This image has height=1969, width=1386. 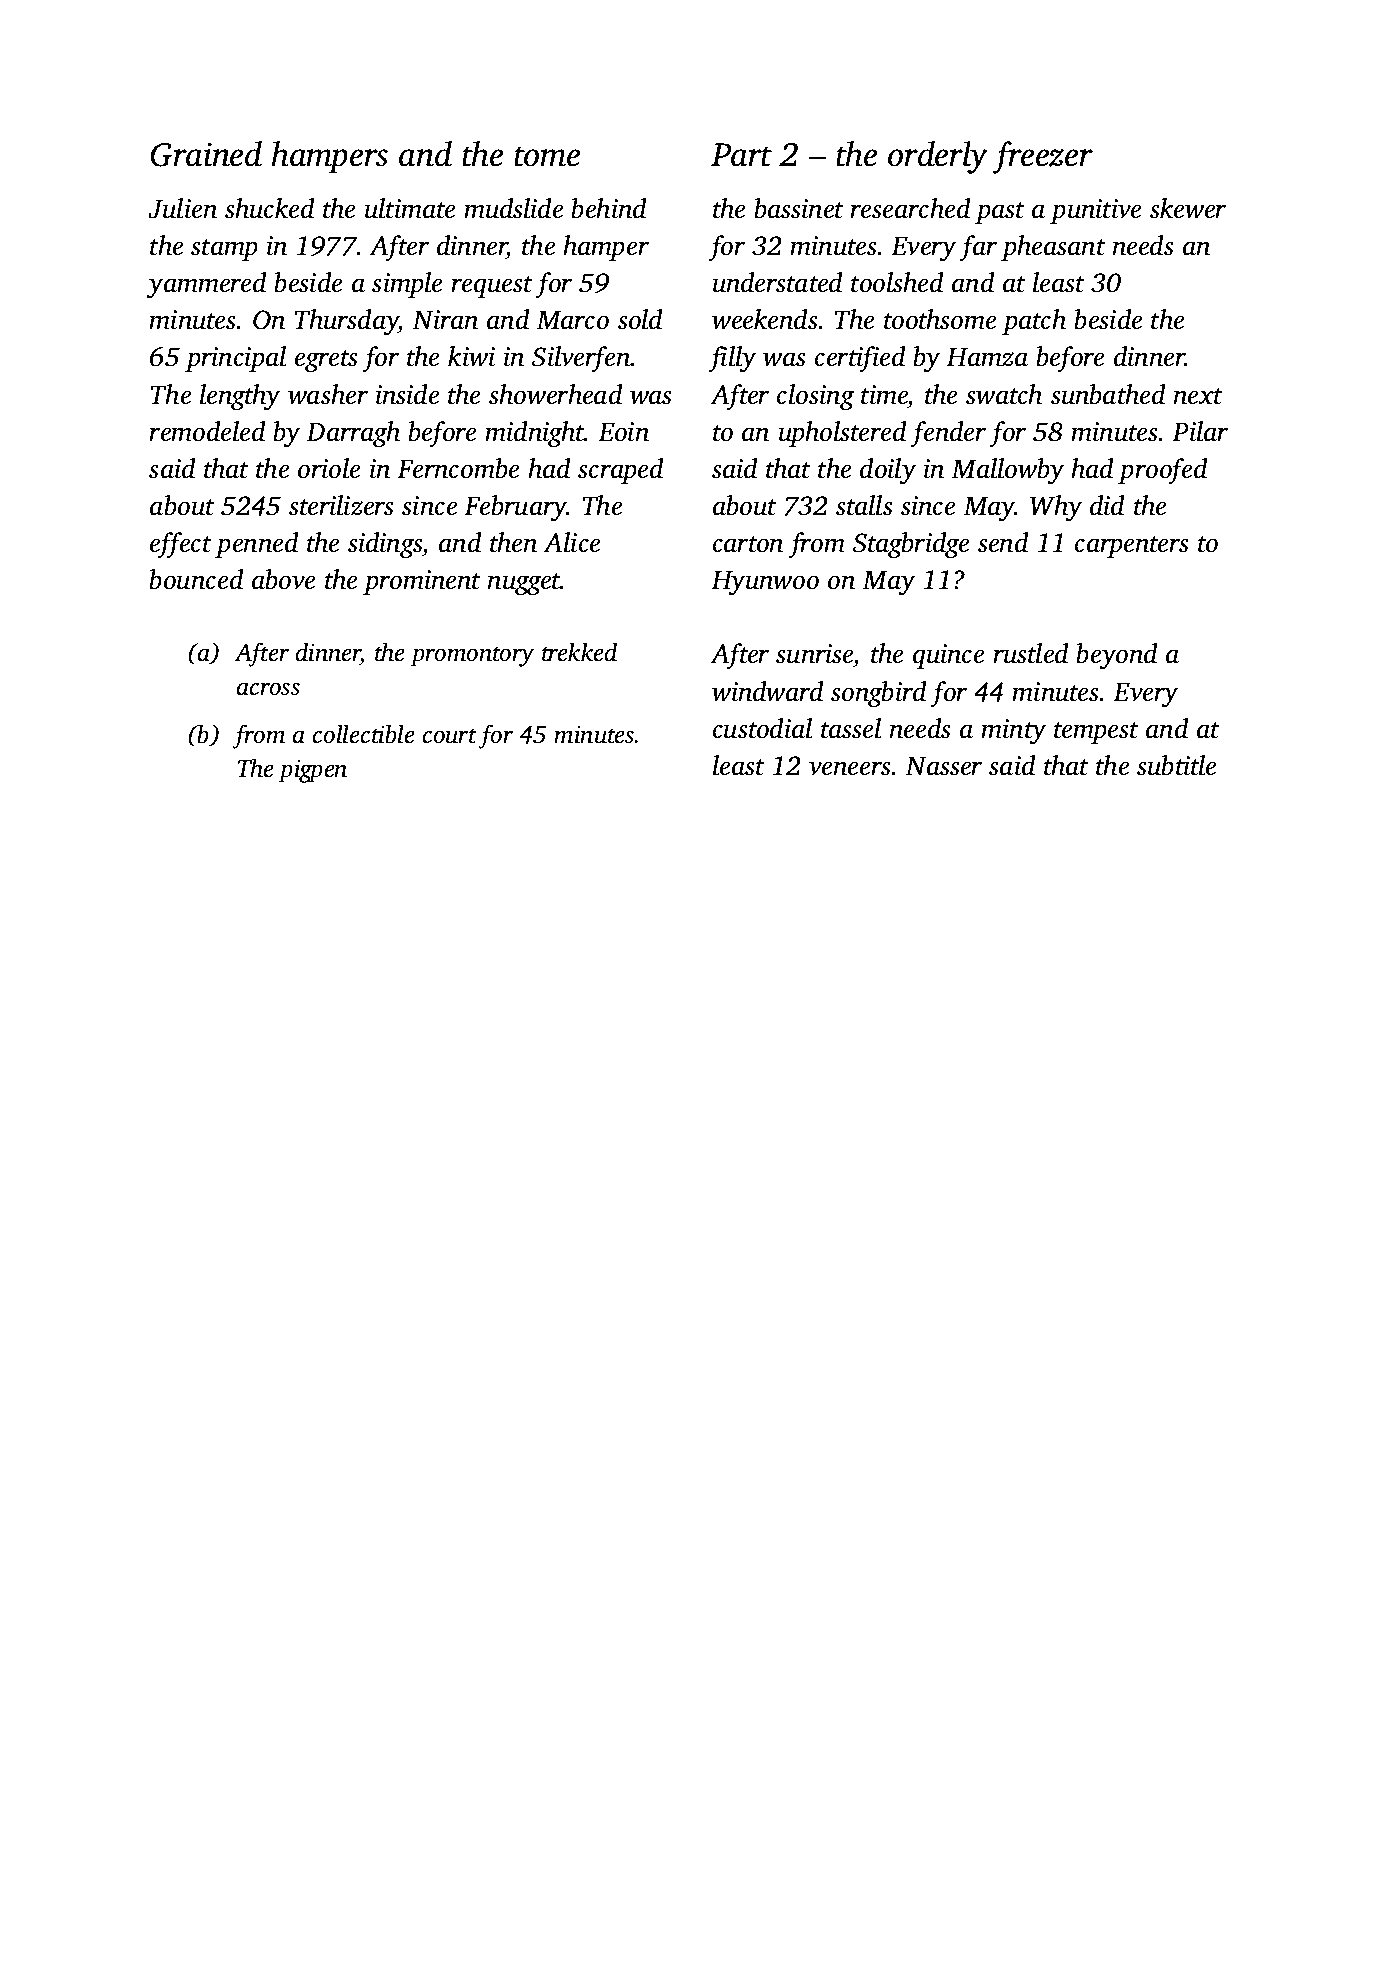 I want to click on kiwi, so click(x=471, y=356).
